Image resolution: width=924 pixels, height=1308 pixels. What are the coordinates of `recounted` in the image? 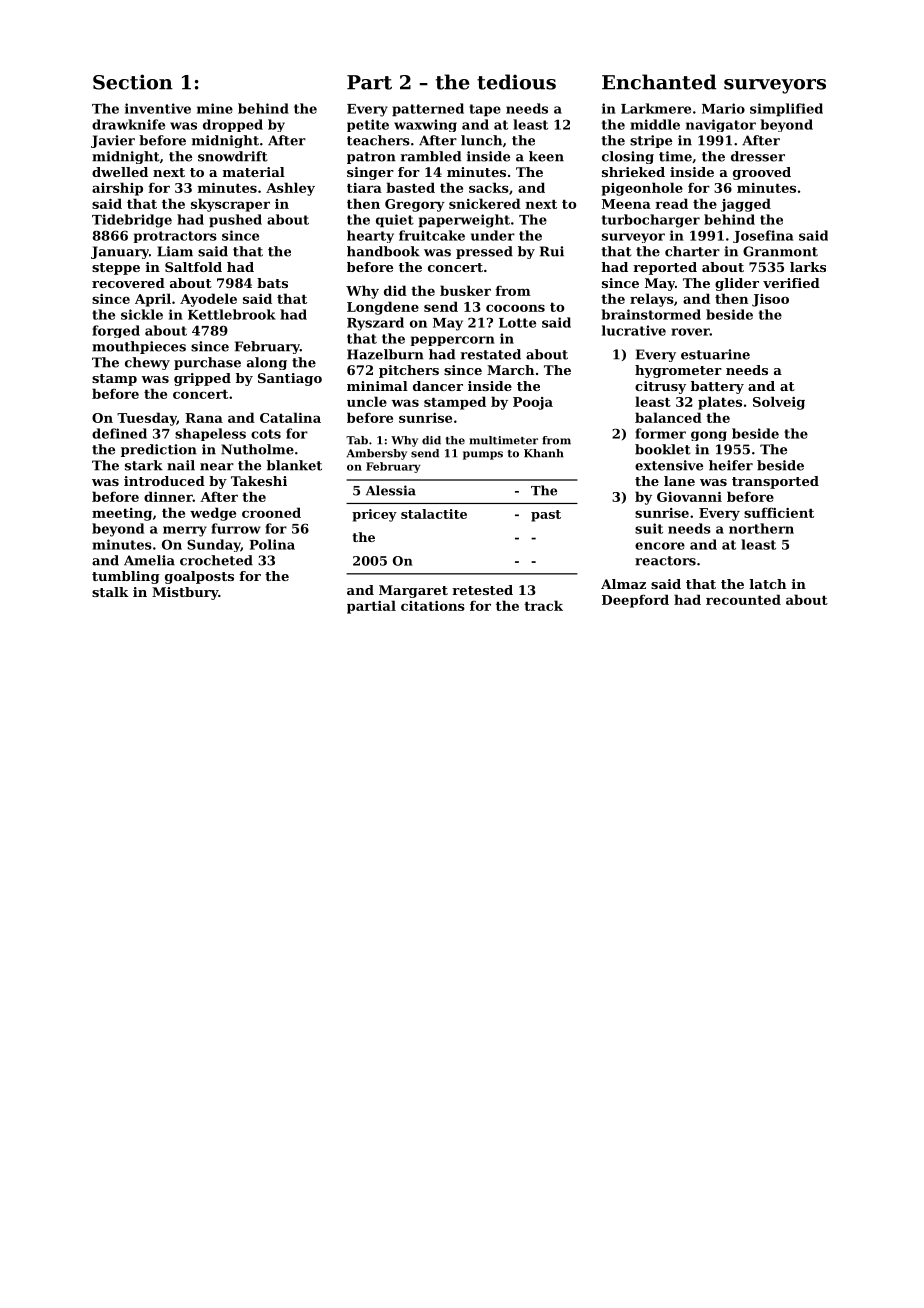 It's located at (743, 599).
